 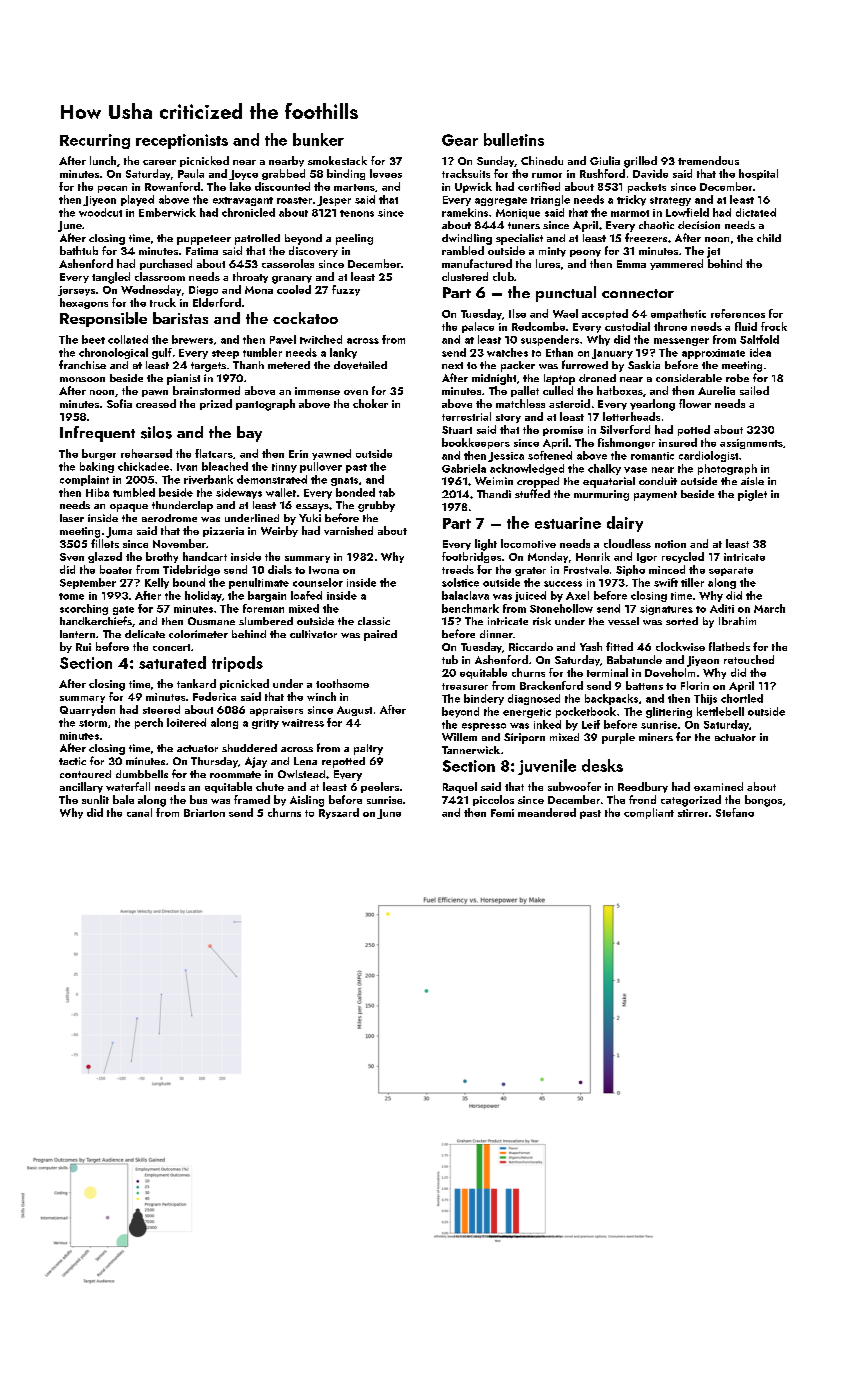 I want to click on Paula, so click(x=191, y=173).
